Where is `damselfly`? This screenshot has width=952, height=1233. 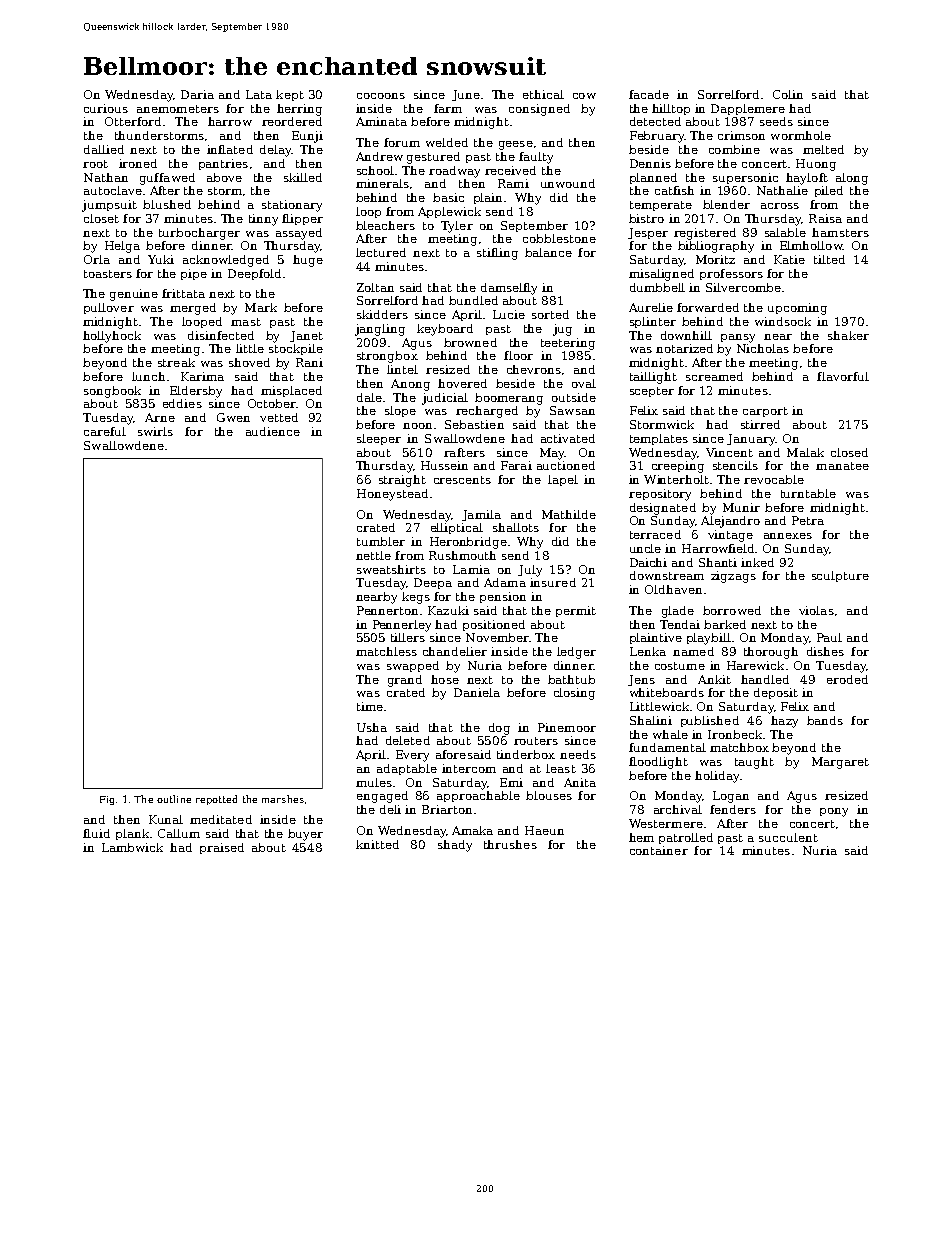 damselfly is located at coordinates (509, 289).
